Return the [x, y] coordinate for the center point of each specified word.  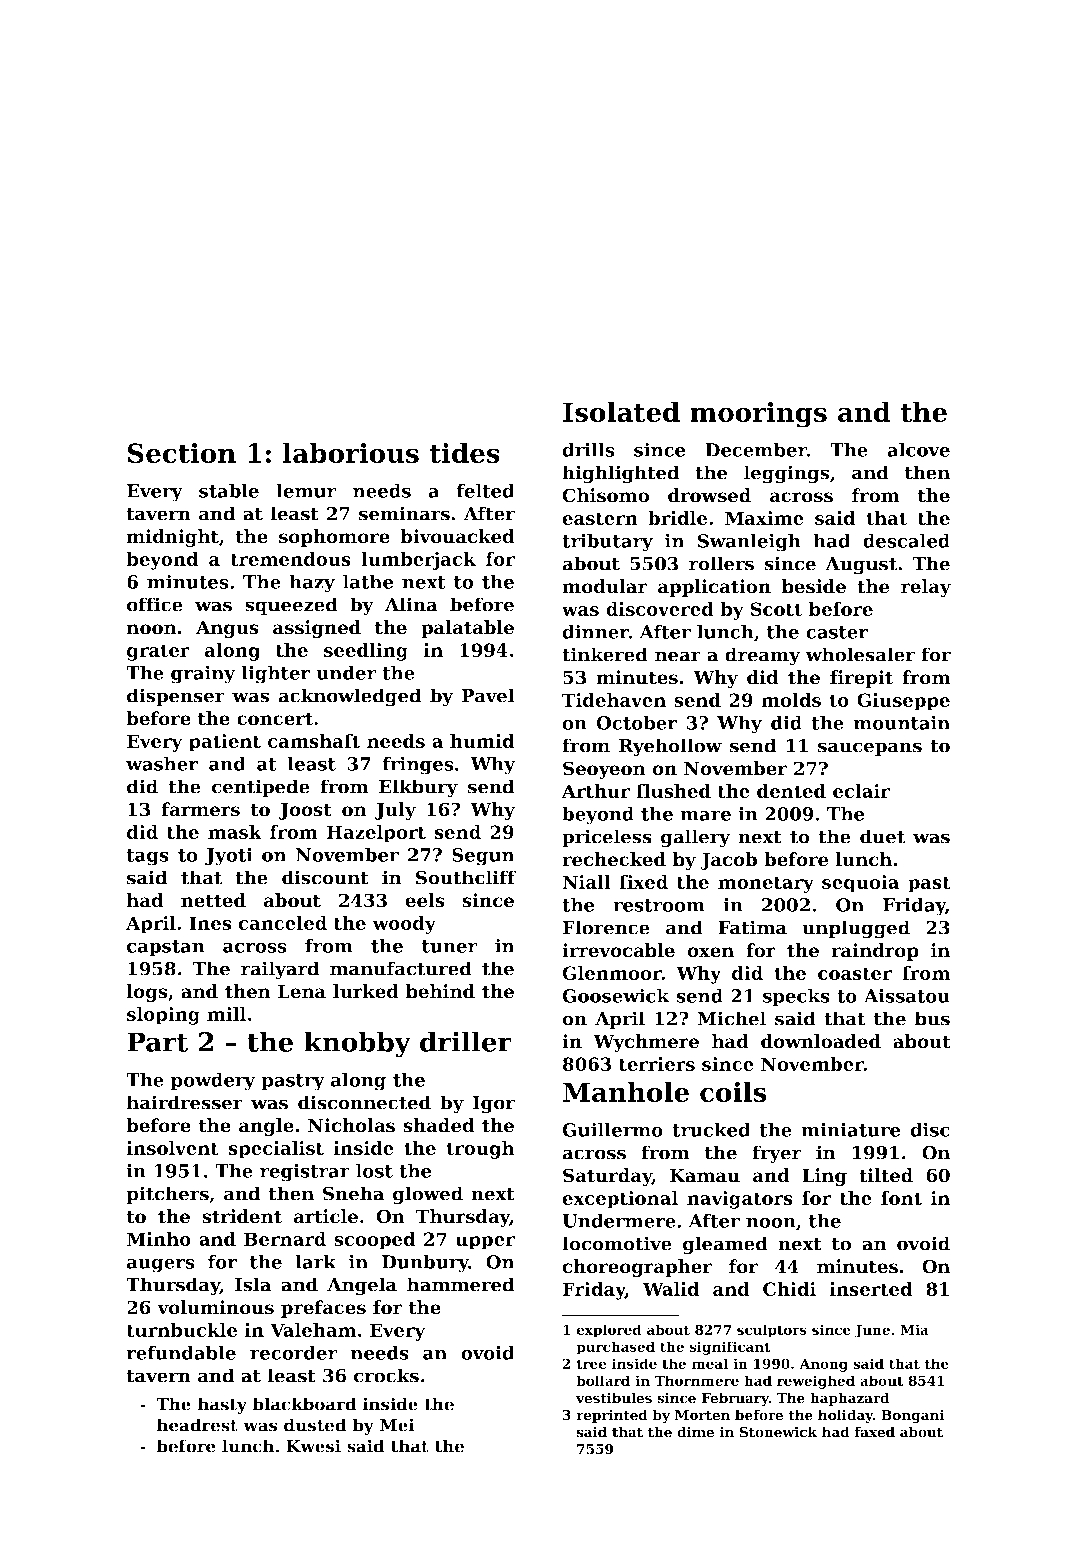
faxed [875, 1432]
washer [162, 763]
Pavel [487, 695]
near [678, 656]
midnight [172, 538]
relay [926, 588]
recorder [294, 1352]
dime [695, 1432]
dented [791, 791]
